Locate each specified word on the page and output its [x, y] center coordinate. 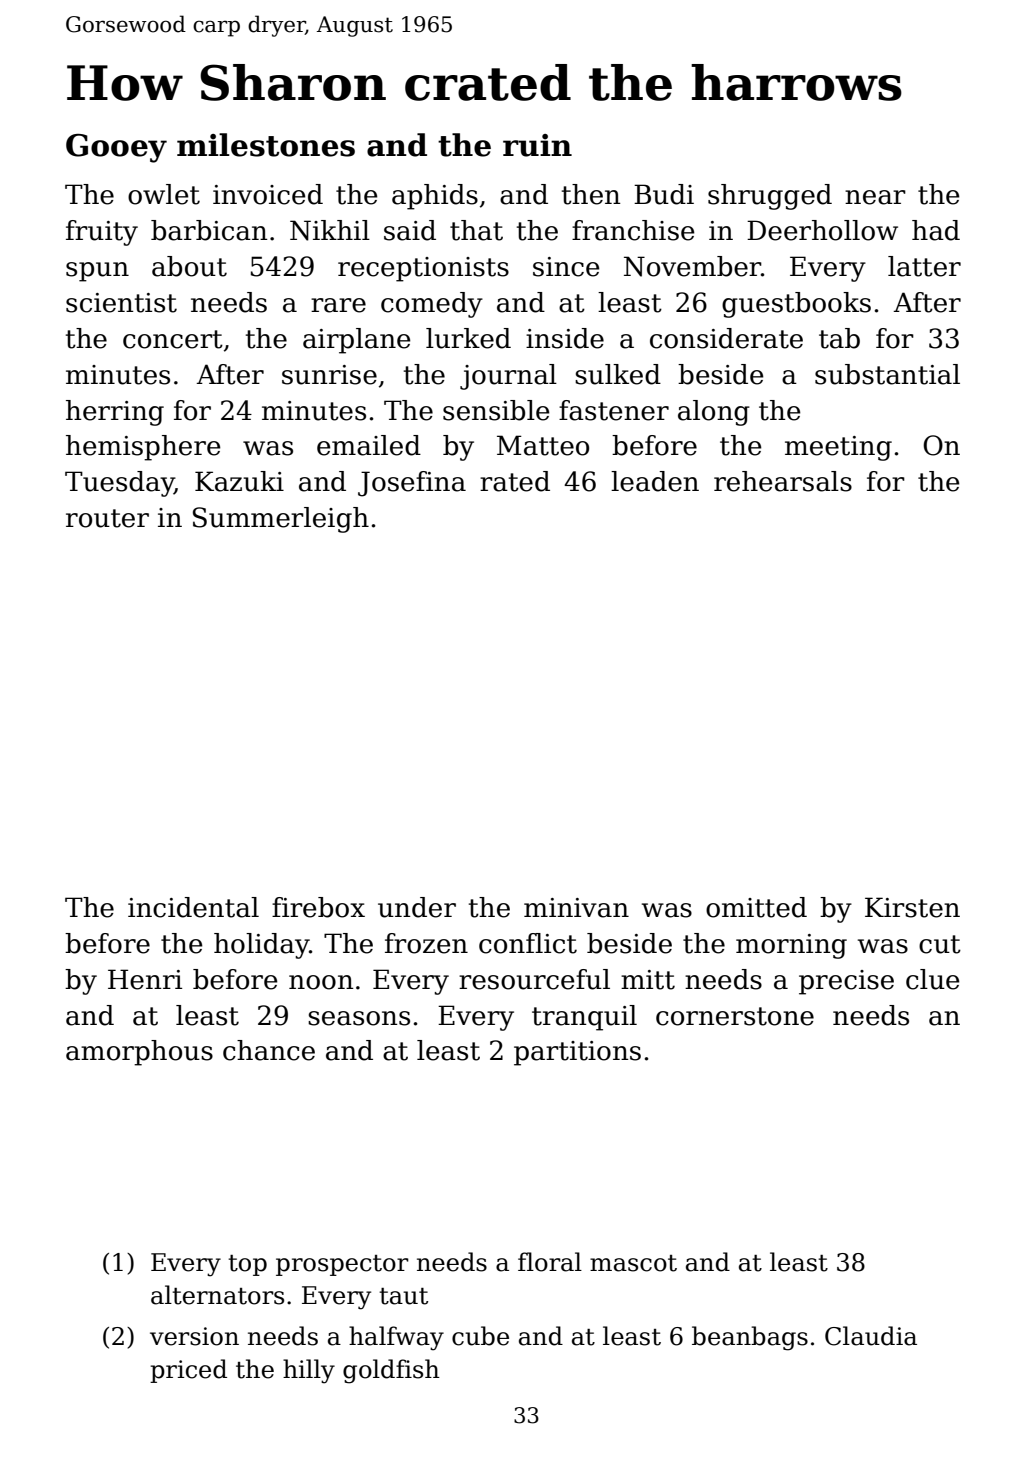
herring [115, 413]
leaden [655, 481]
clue [932, 979]
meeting [838, 448]
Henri [145, 979]
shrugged [770, 197]
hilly [309, 1371]
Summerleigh [281, 520]
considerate [726, 338]
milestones [266, 145]
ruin [537, 145]
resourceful [534, 979]
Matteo [543, 445]
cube [480, 1336]
